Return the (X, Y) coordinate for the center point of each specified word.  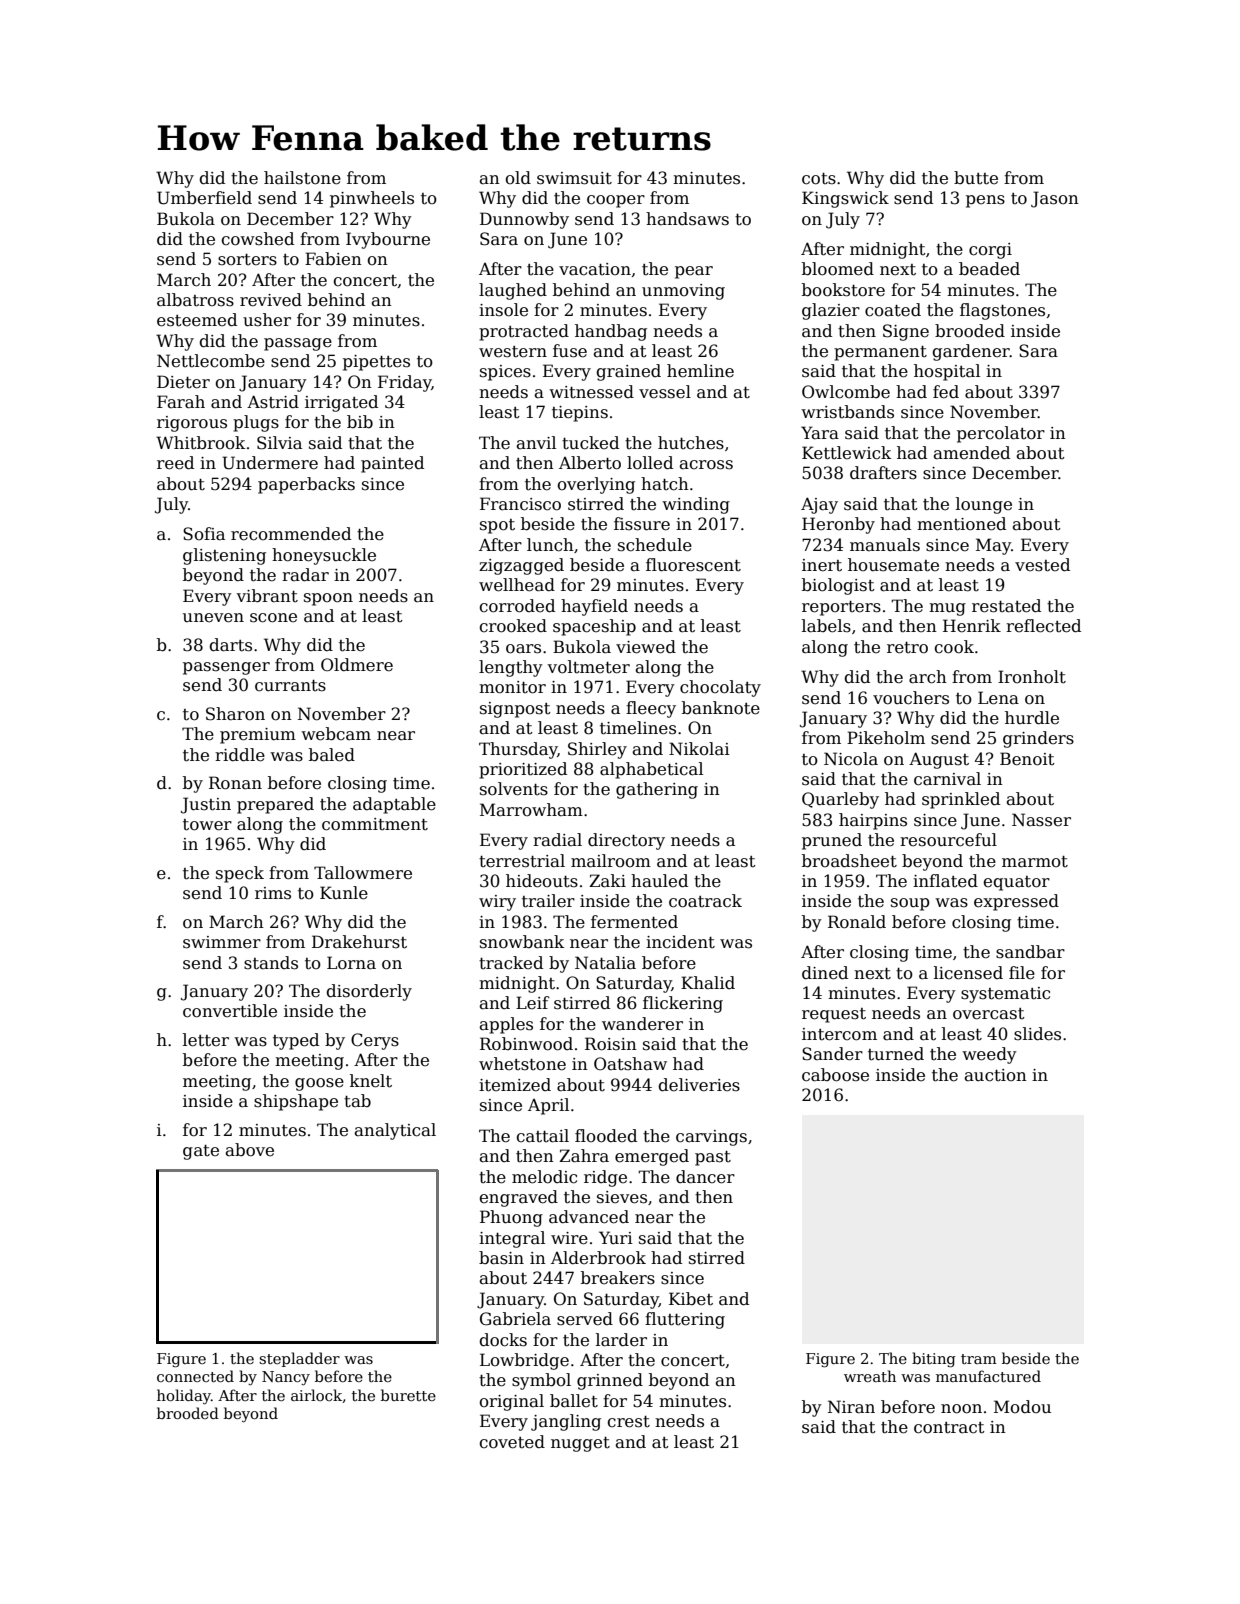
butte (976, 178)
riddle (240, 755)
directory (626, 841)
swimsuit (574, 178)
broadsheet (849, 861)
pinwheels (372, 199)
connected (195, 1376)
